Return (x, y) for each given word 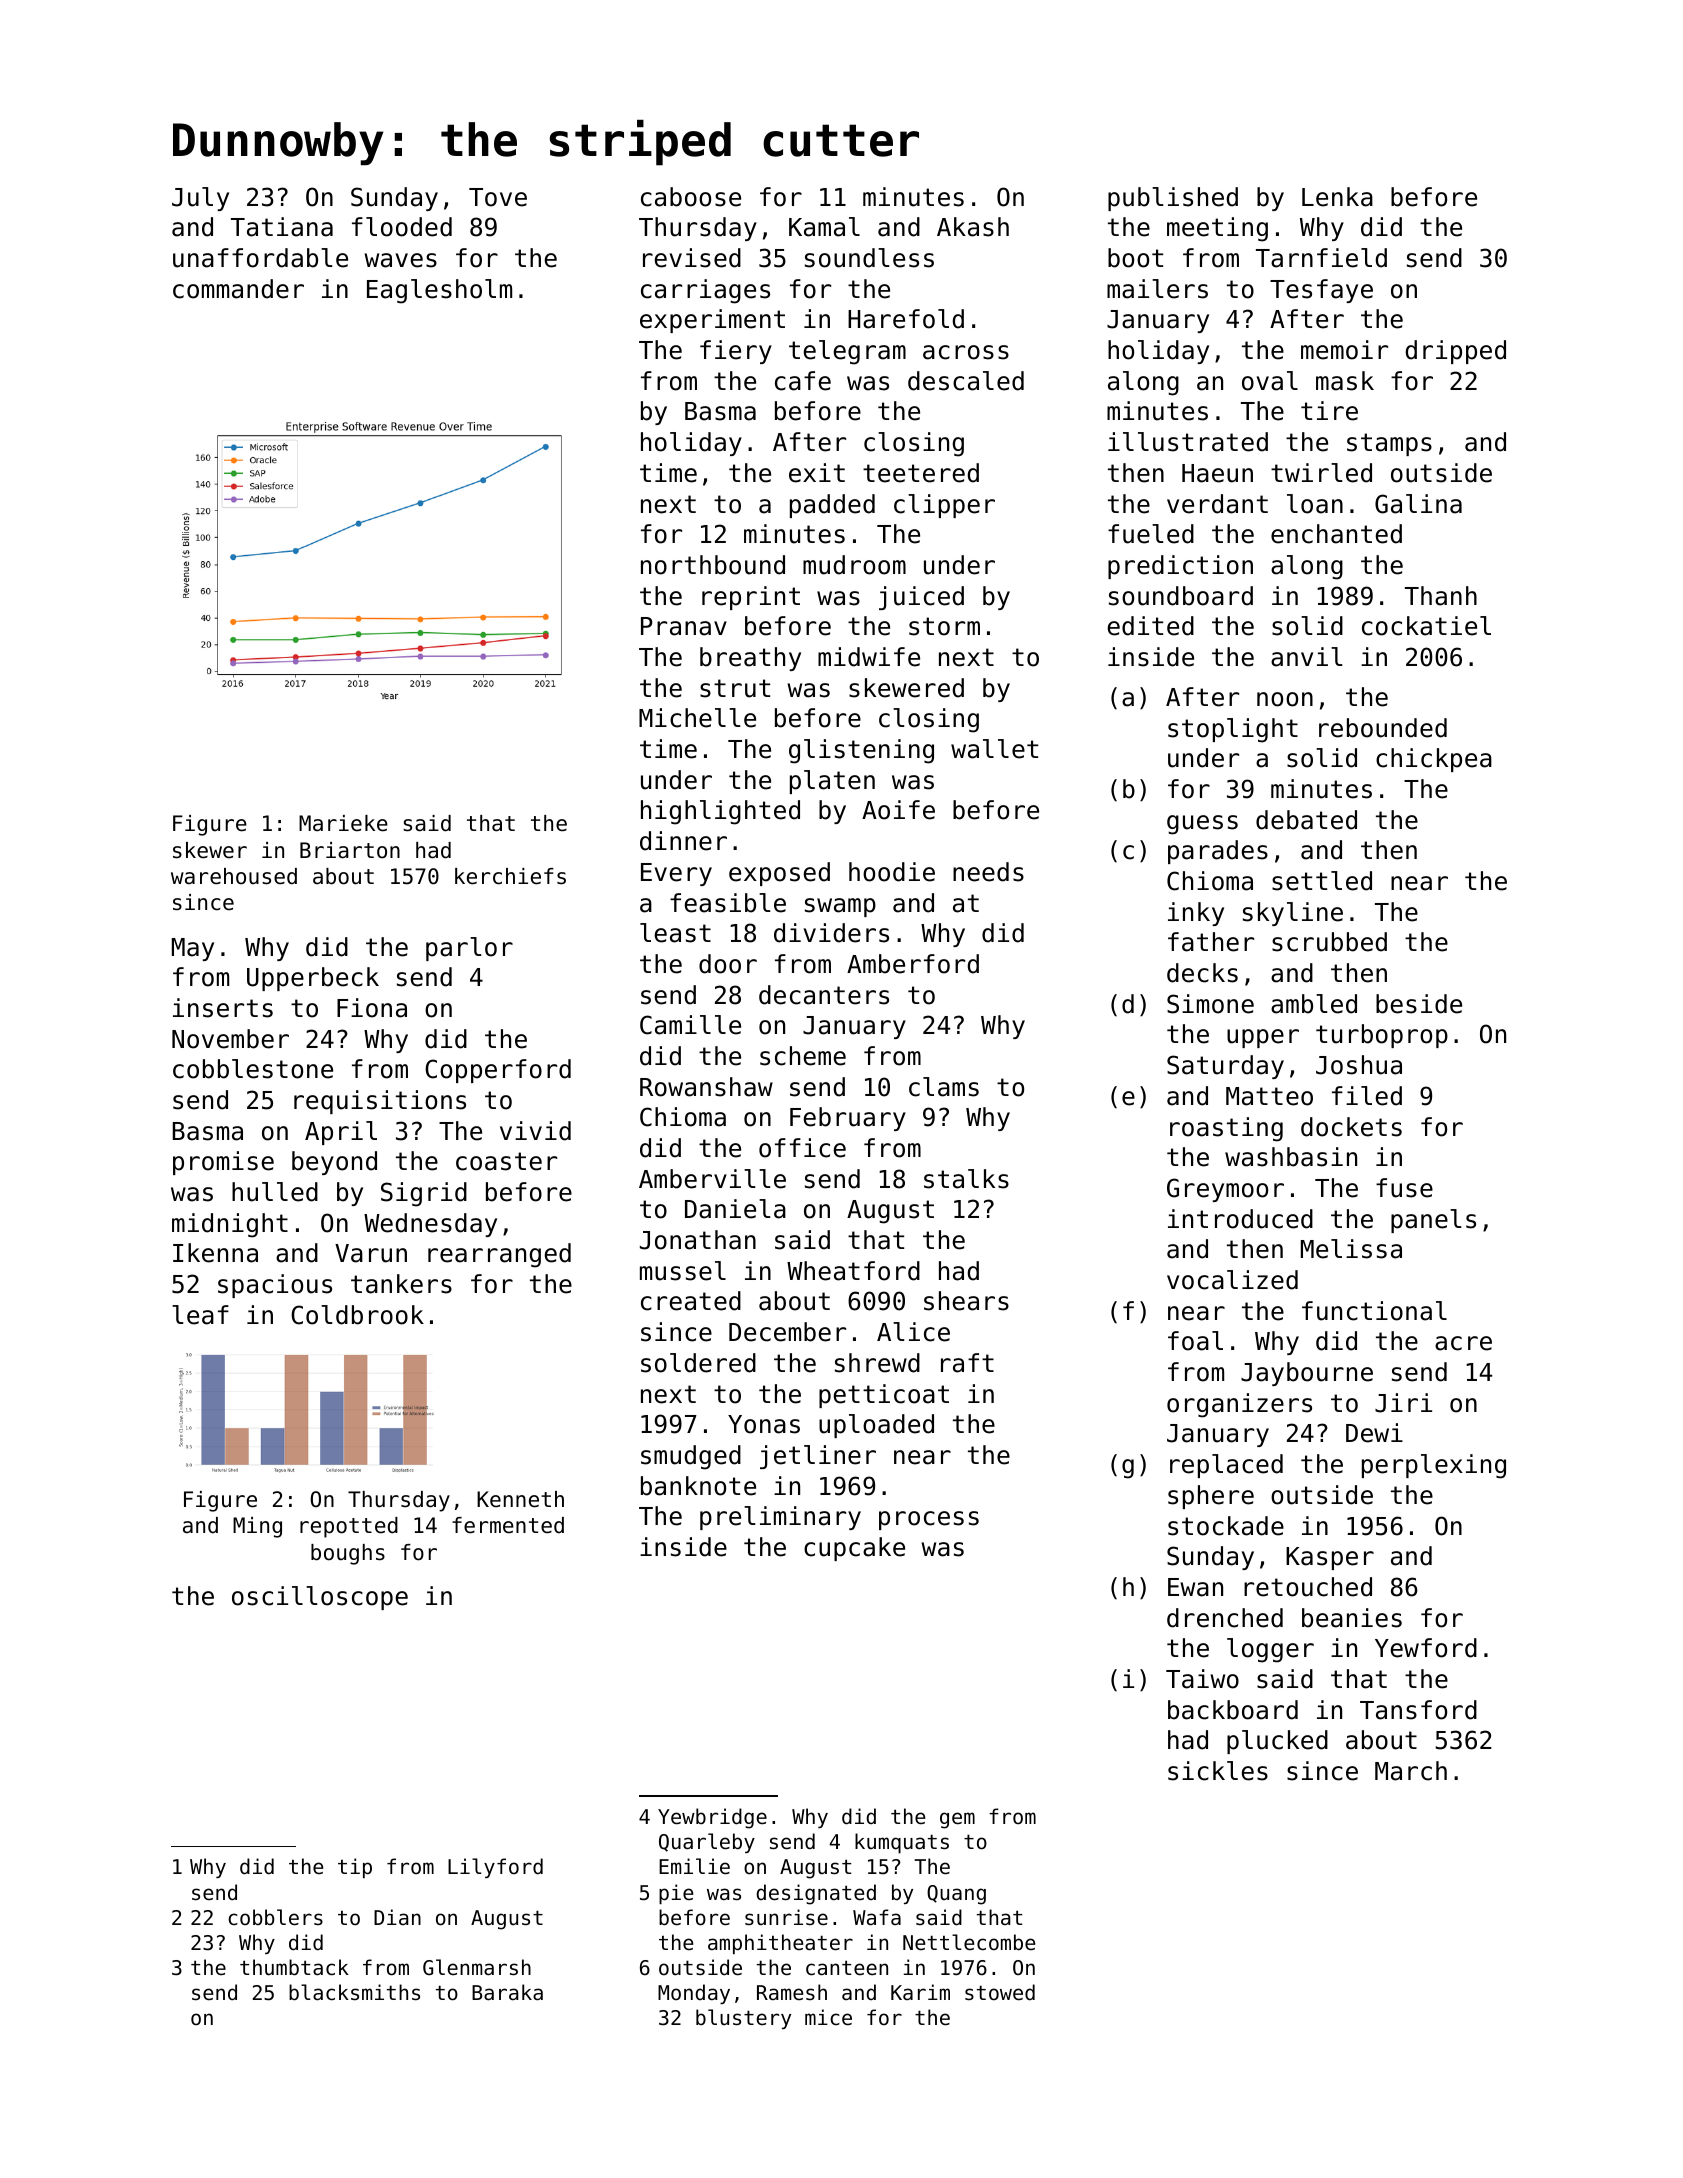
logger (1270, 1650)
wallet (994, 749)
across (966, 352)
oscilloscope (320, 1598)
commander (238, 289)
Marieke (343, 823)
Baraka (507, 1992)
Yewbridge (712, 1818)
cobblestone (253, 1069)
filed (1367, 1096)
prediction (1180, 567)
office (802, 1148)
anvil (1307, 657)
